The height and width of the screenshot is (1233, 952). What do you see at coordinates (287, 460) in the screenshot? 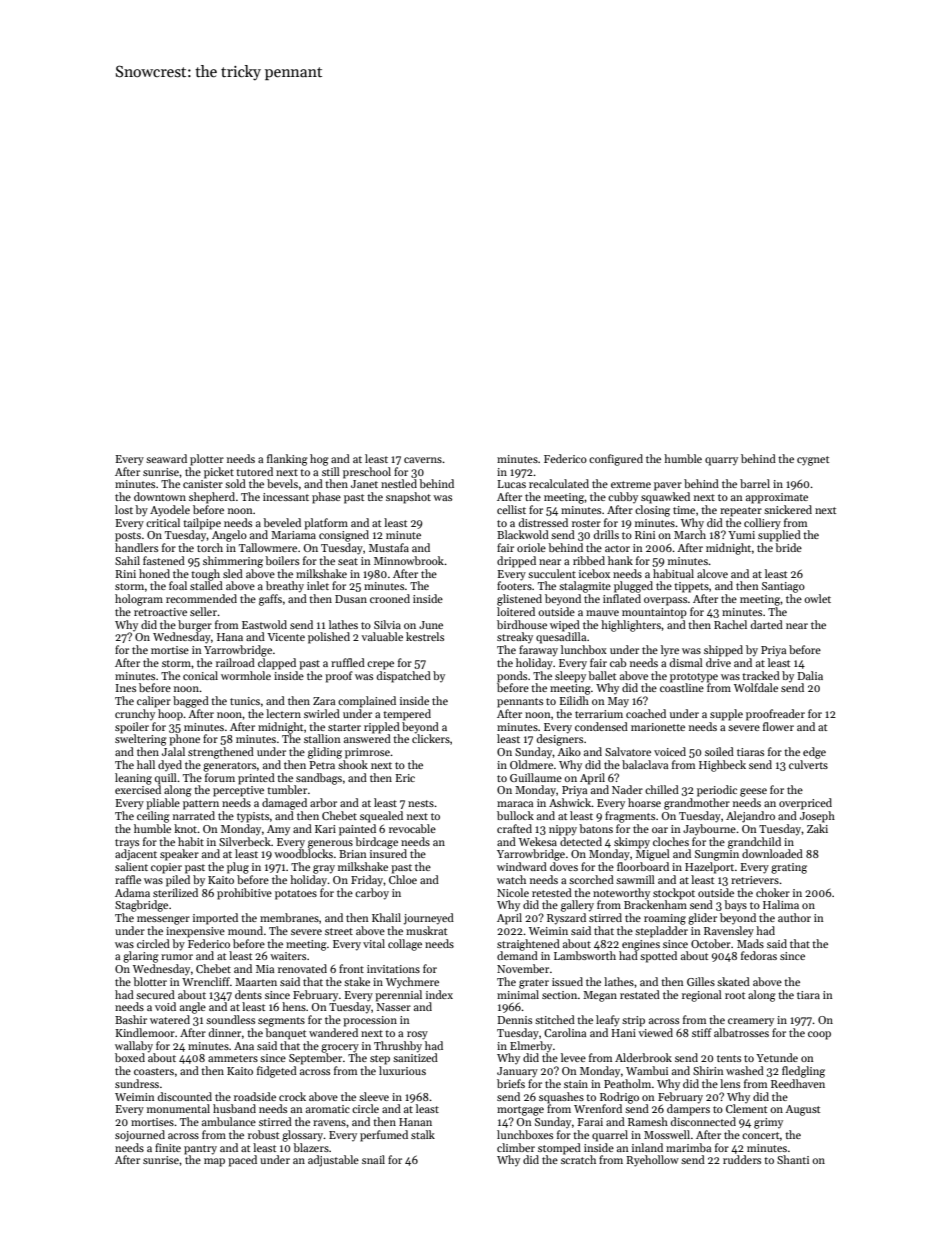
I see `flanking` at bounding box center [287, 460].
